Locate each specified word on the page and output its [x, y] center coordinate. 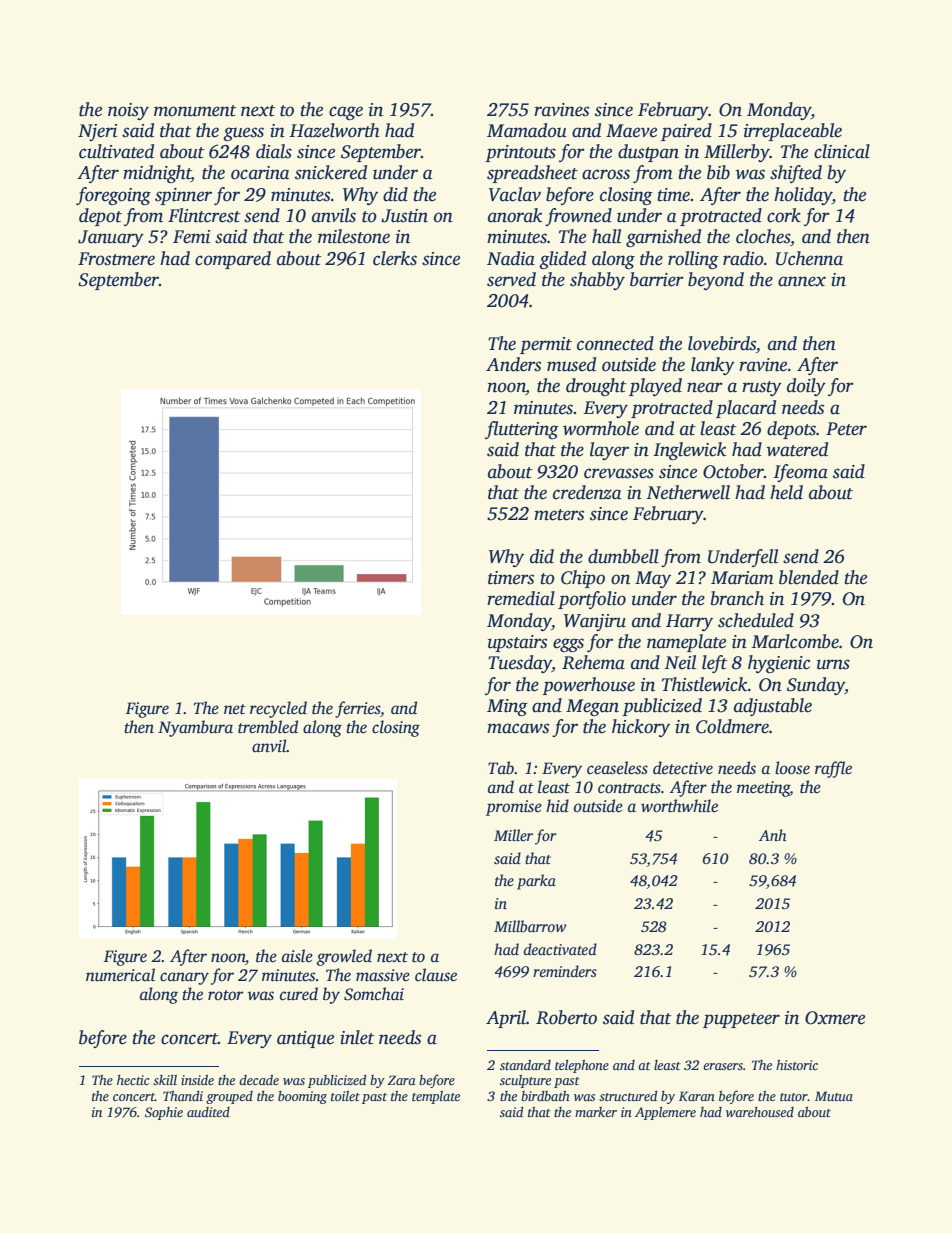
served [511, 279]
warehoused [760, 1112]
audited [208, 1112]
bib [718, 172]
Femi [191, 237]
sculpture [525, 1081]
